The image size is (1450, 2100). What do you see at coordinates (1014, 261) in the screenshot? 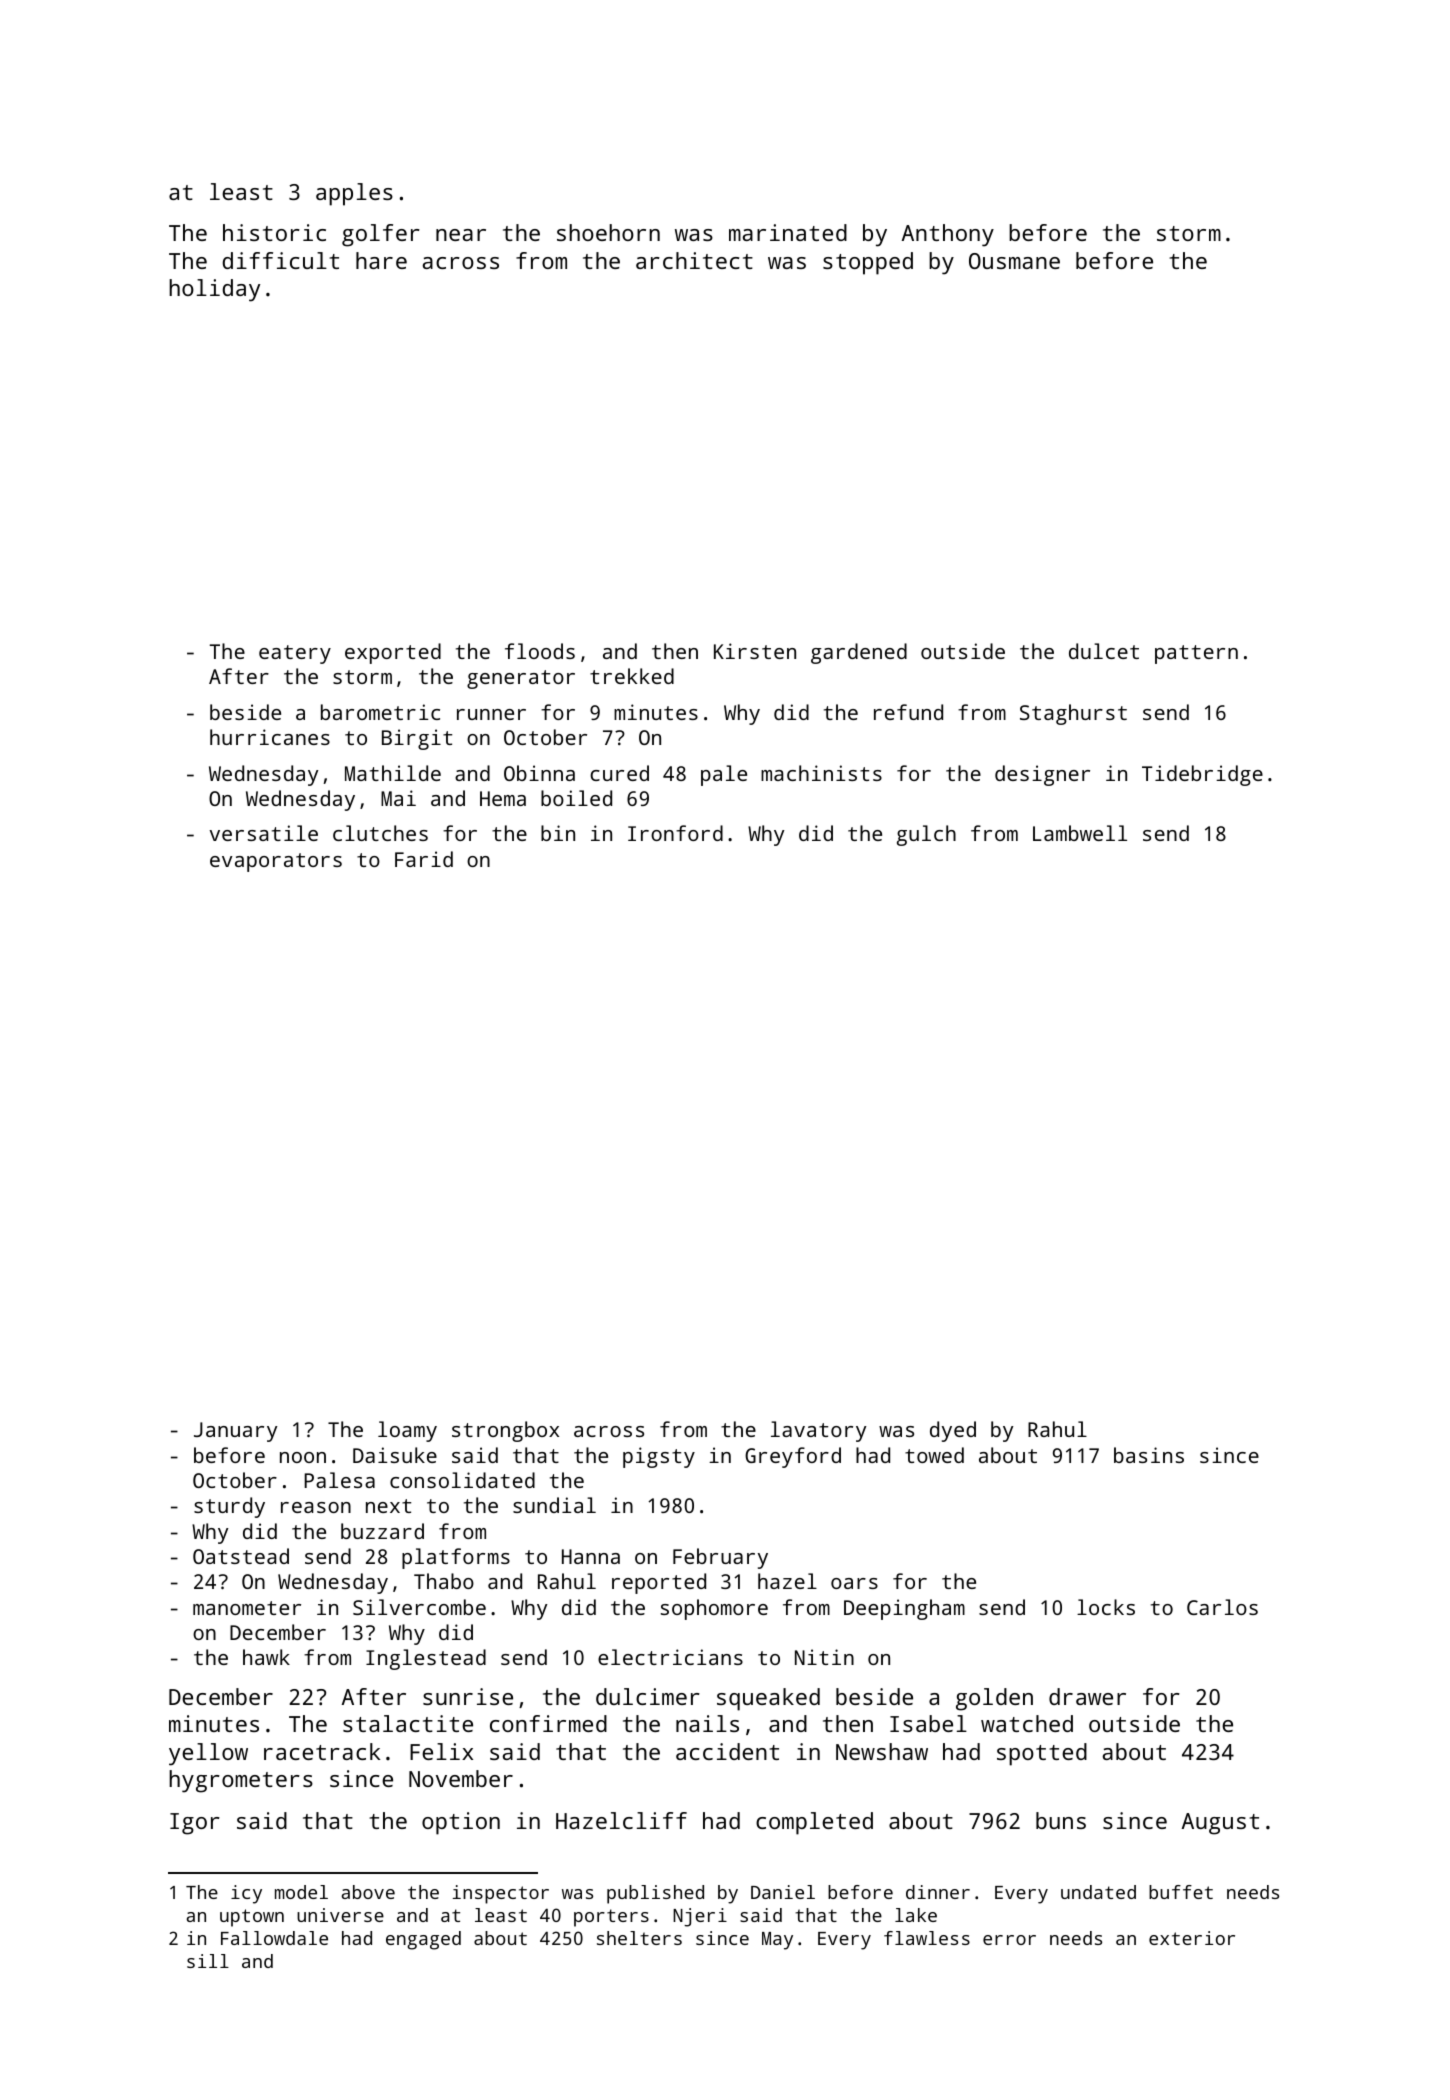
I see `Ousmane` at bounding box center [1014, 261].
